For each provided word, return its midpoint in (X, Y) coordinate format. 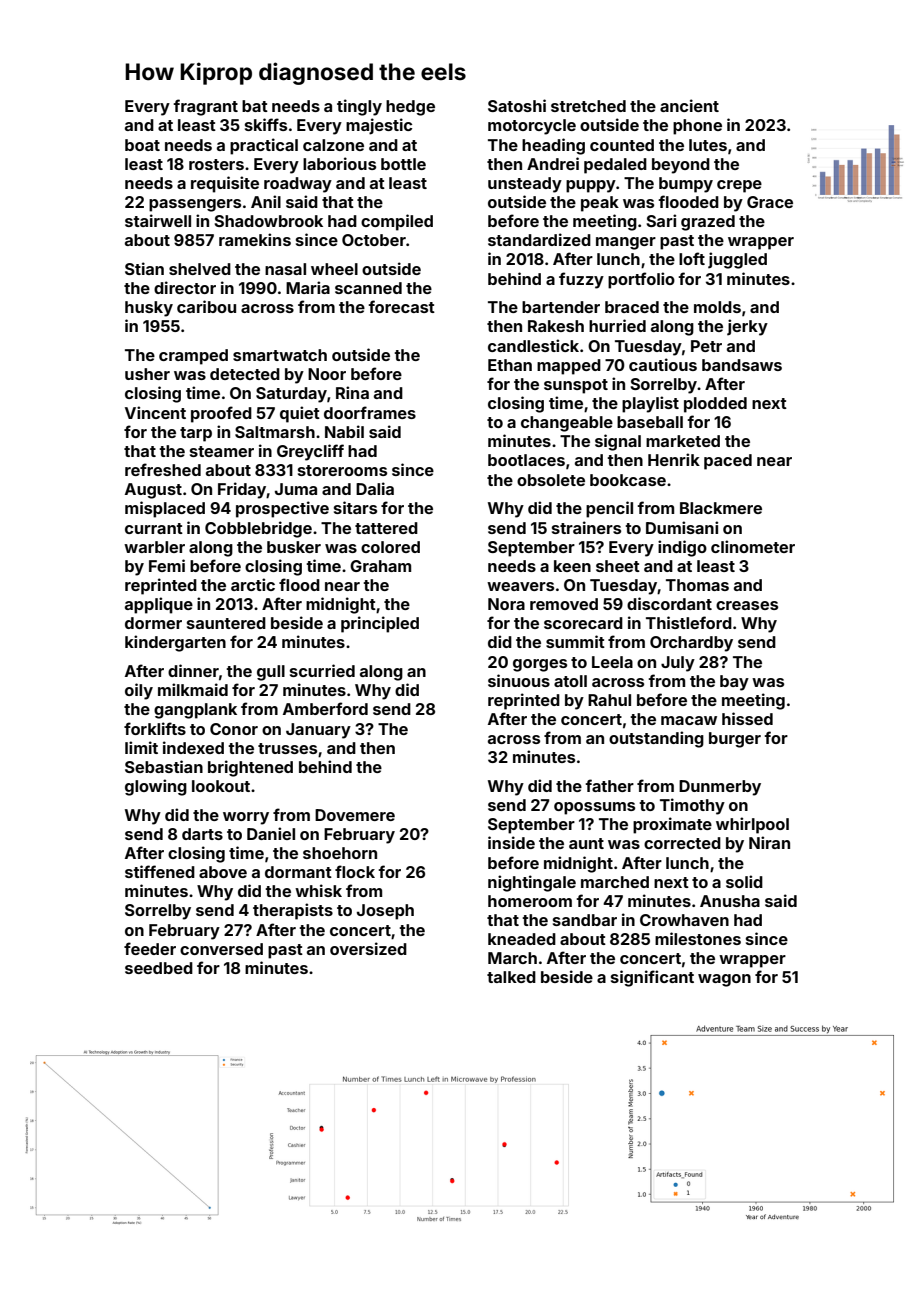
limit (141, 747)
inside (511, 842)
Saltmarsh (275, 432)
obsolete (551, 480)
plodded (715, 405)
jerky (747, 327)
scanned (368, 288)
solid (744, 881)
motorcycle (532, 127)
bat (255, 106)
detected (245, 374)
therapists (293, 911)
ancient (689, 105)
